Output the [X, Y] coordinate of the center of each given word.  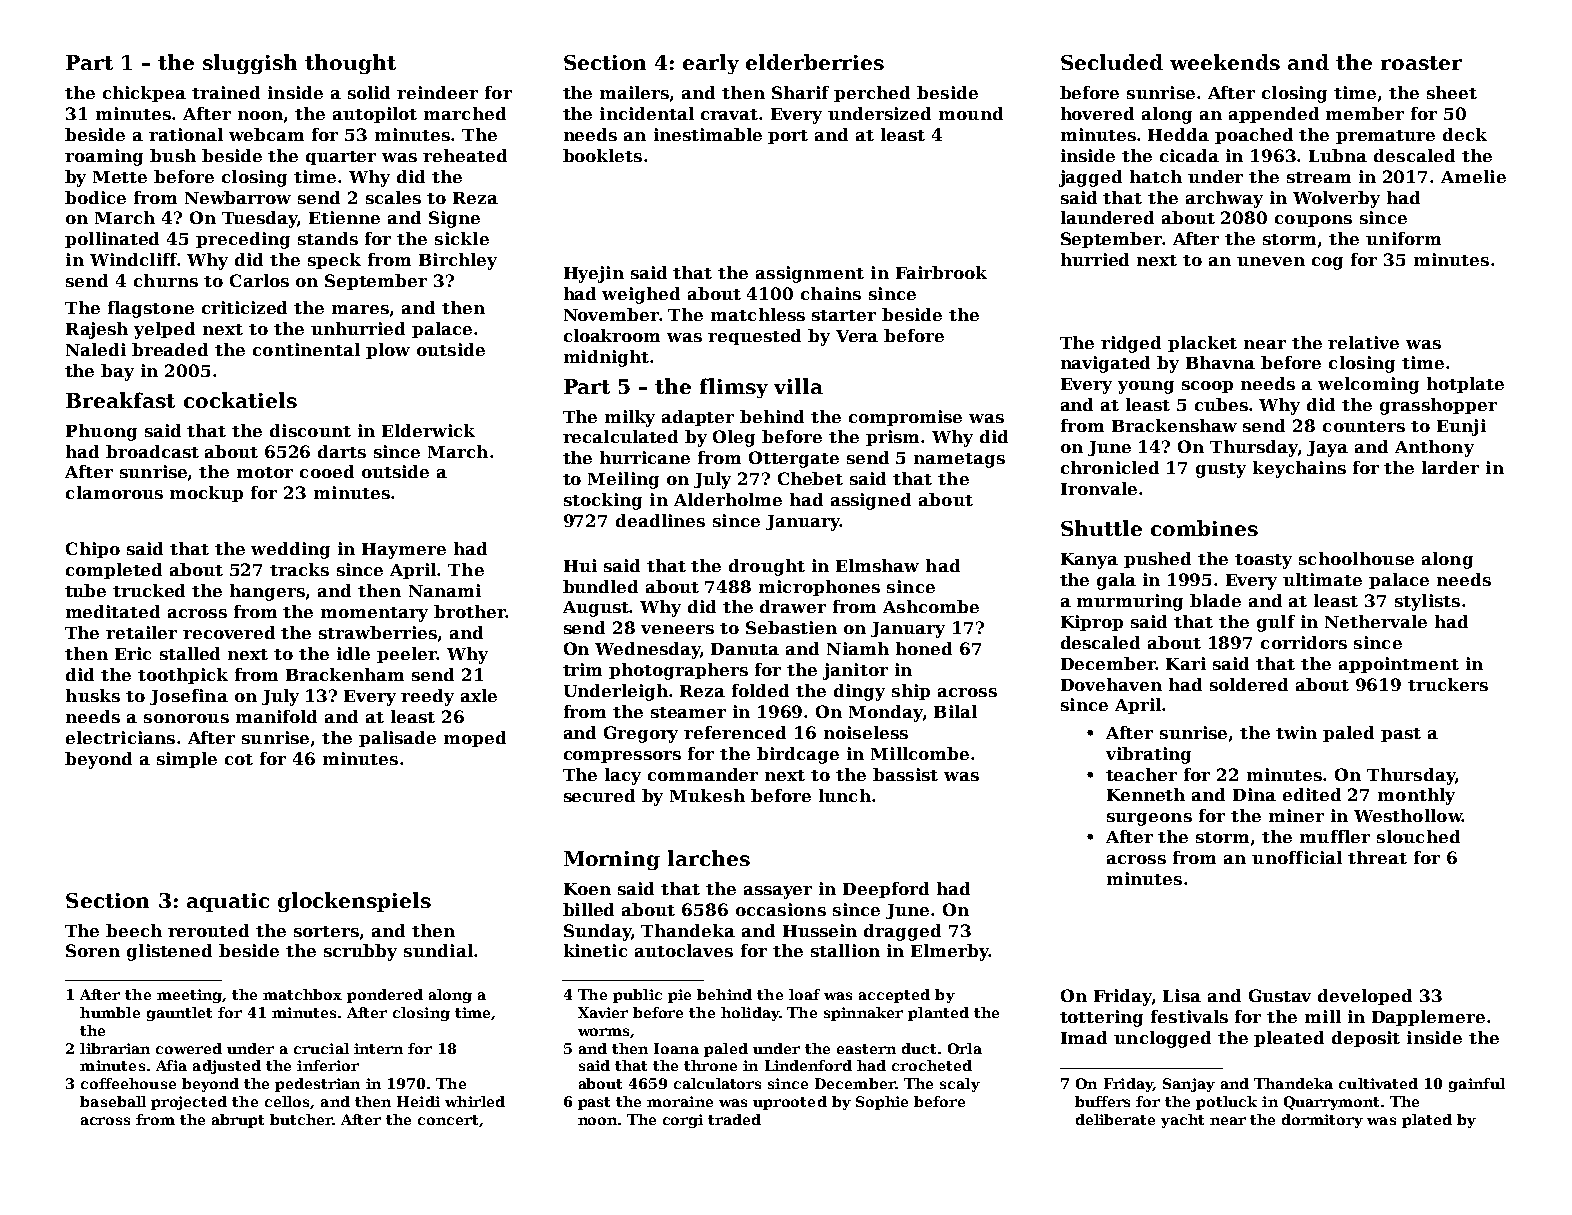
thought [350, 64]
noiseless [866, 732]
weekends [1225, 62]
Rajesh [97, 330]
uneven [1271, 261]
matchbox [302, 994]
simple [187, 760]
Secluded [1112, 62]
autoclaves [684, 950]
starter [844, 315]
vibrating [1148, 755]
